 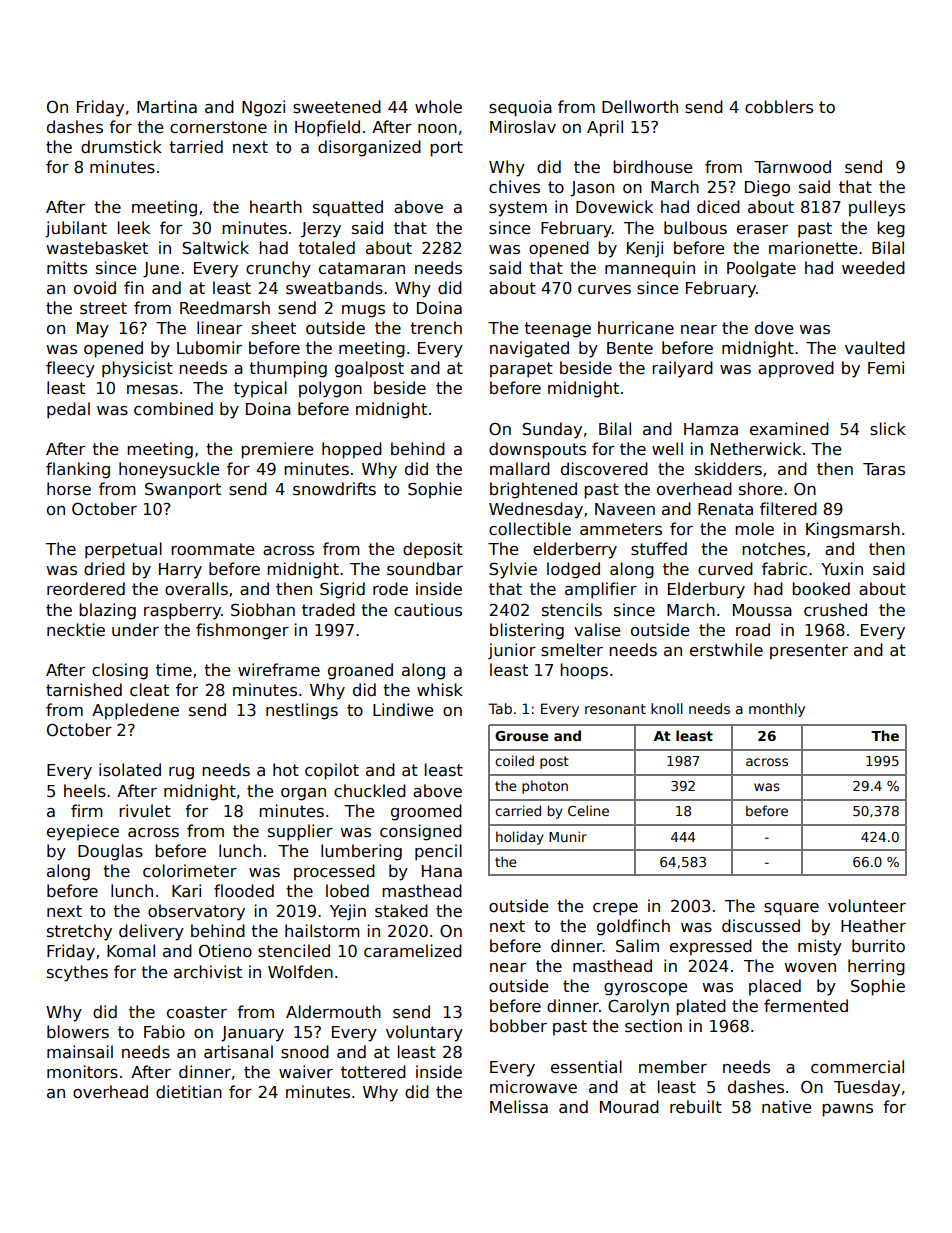 What do you see at coordinates (209, 347) in the screenshot?
I see `Lubomir` at bounding box center [209, 347].
